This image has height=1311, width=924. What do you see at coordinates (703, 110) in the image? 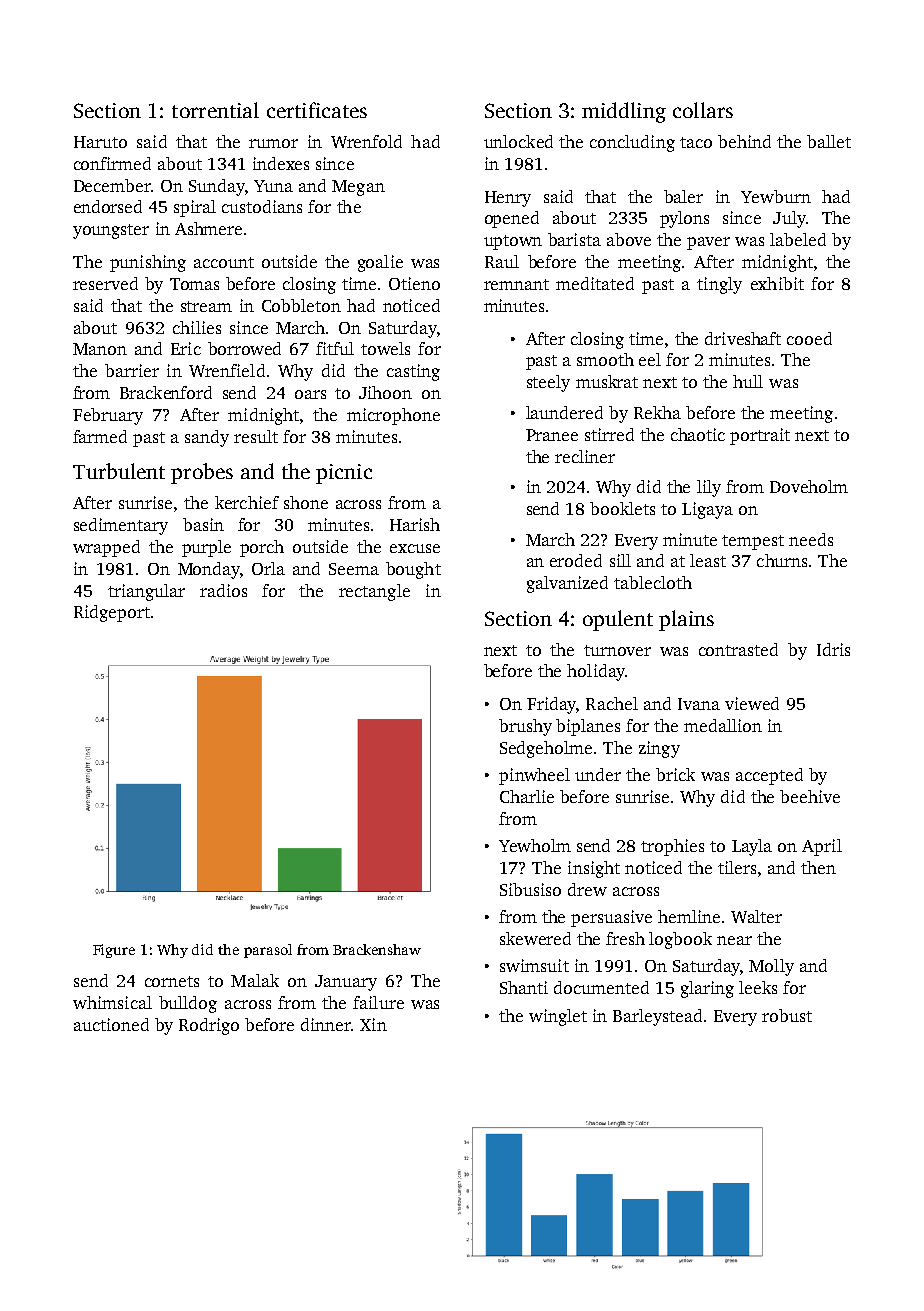
I see `collars` at bounding box center [703, 110].
